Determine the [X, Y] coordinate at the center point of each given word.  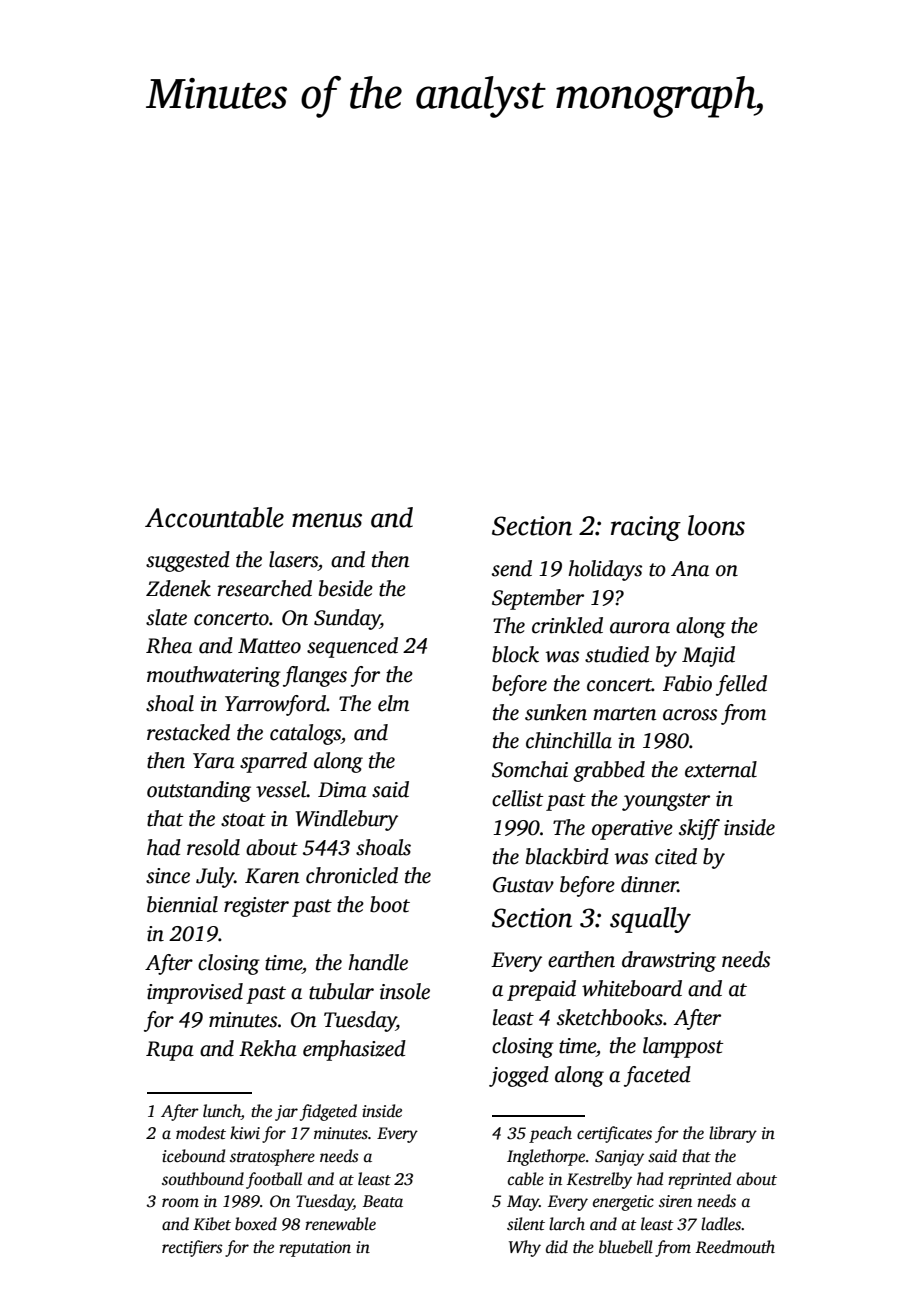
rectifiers [192, 1248]
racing [646, 528]
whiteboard [632, 988]
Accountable [214, 517]
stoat [243, 820]
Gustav [523, 885]
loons [716, 525]
